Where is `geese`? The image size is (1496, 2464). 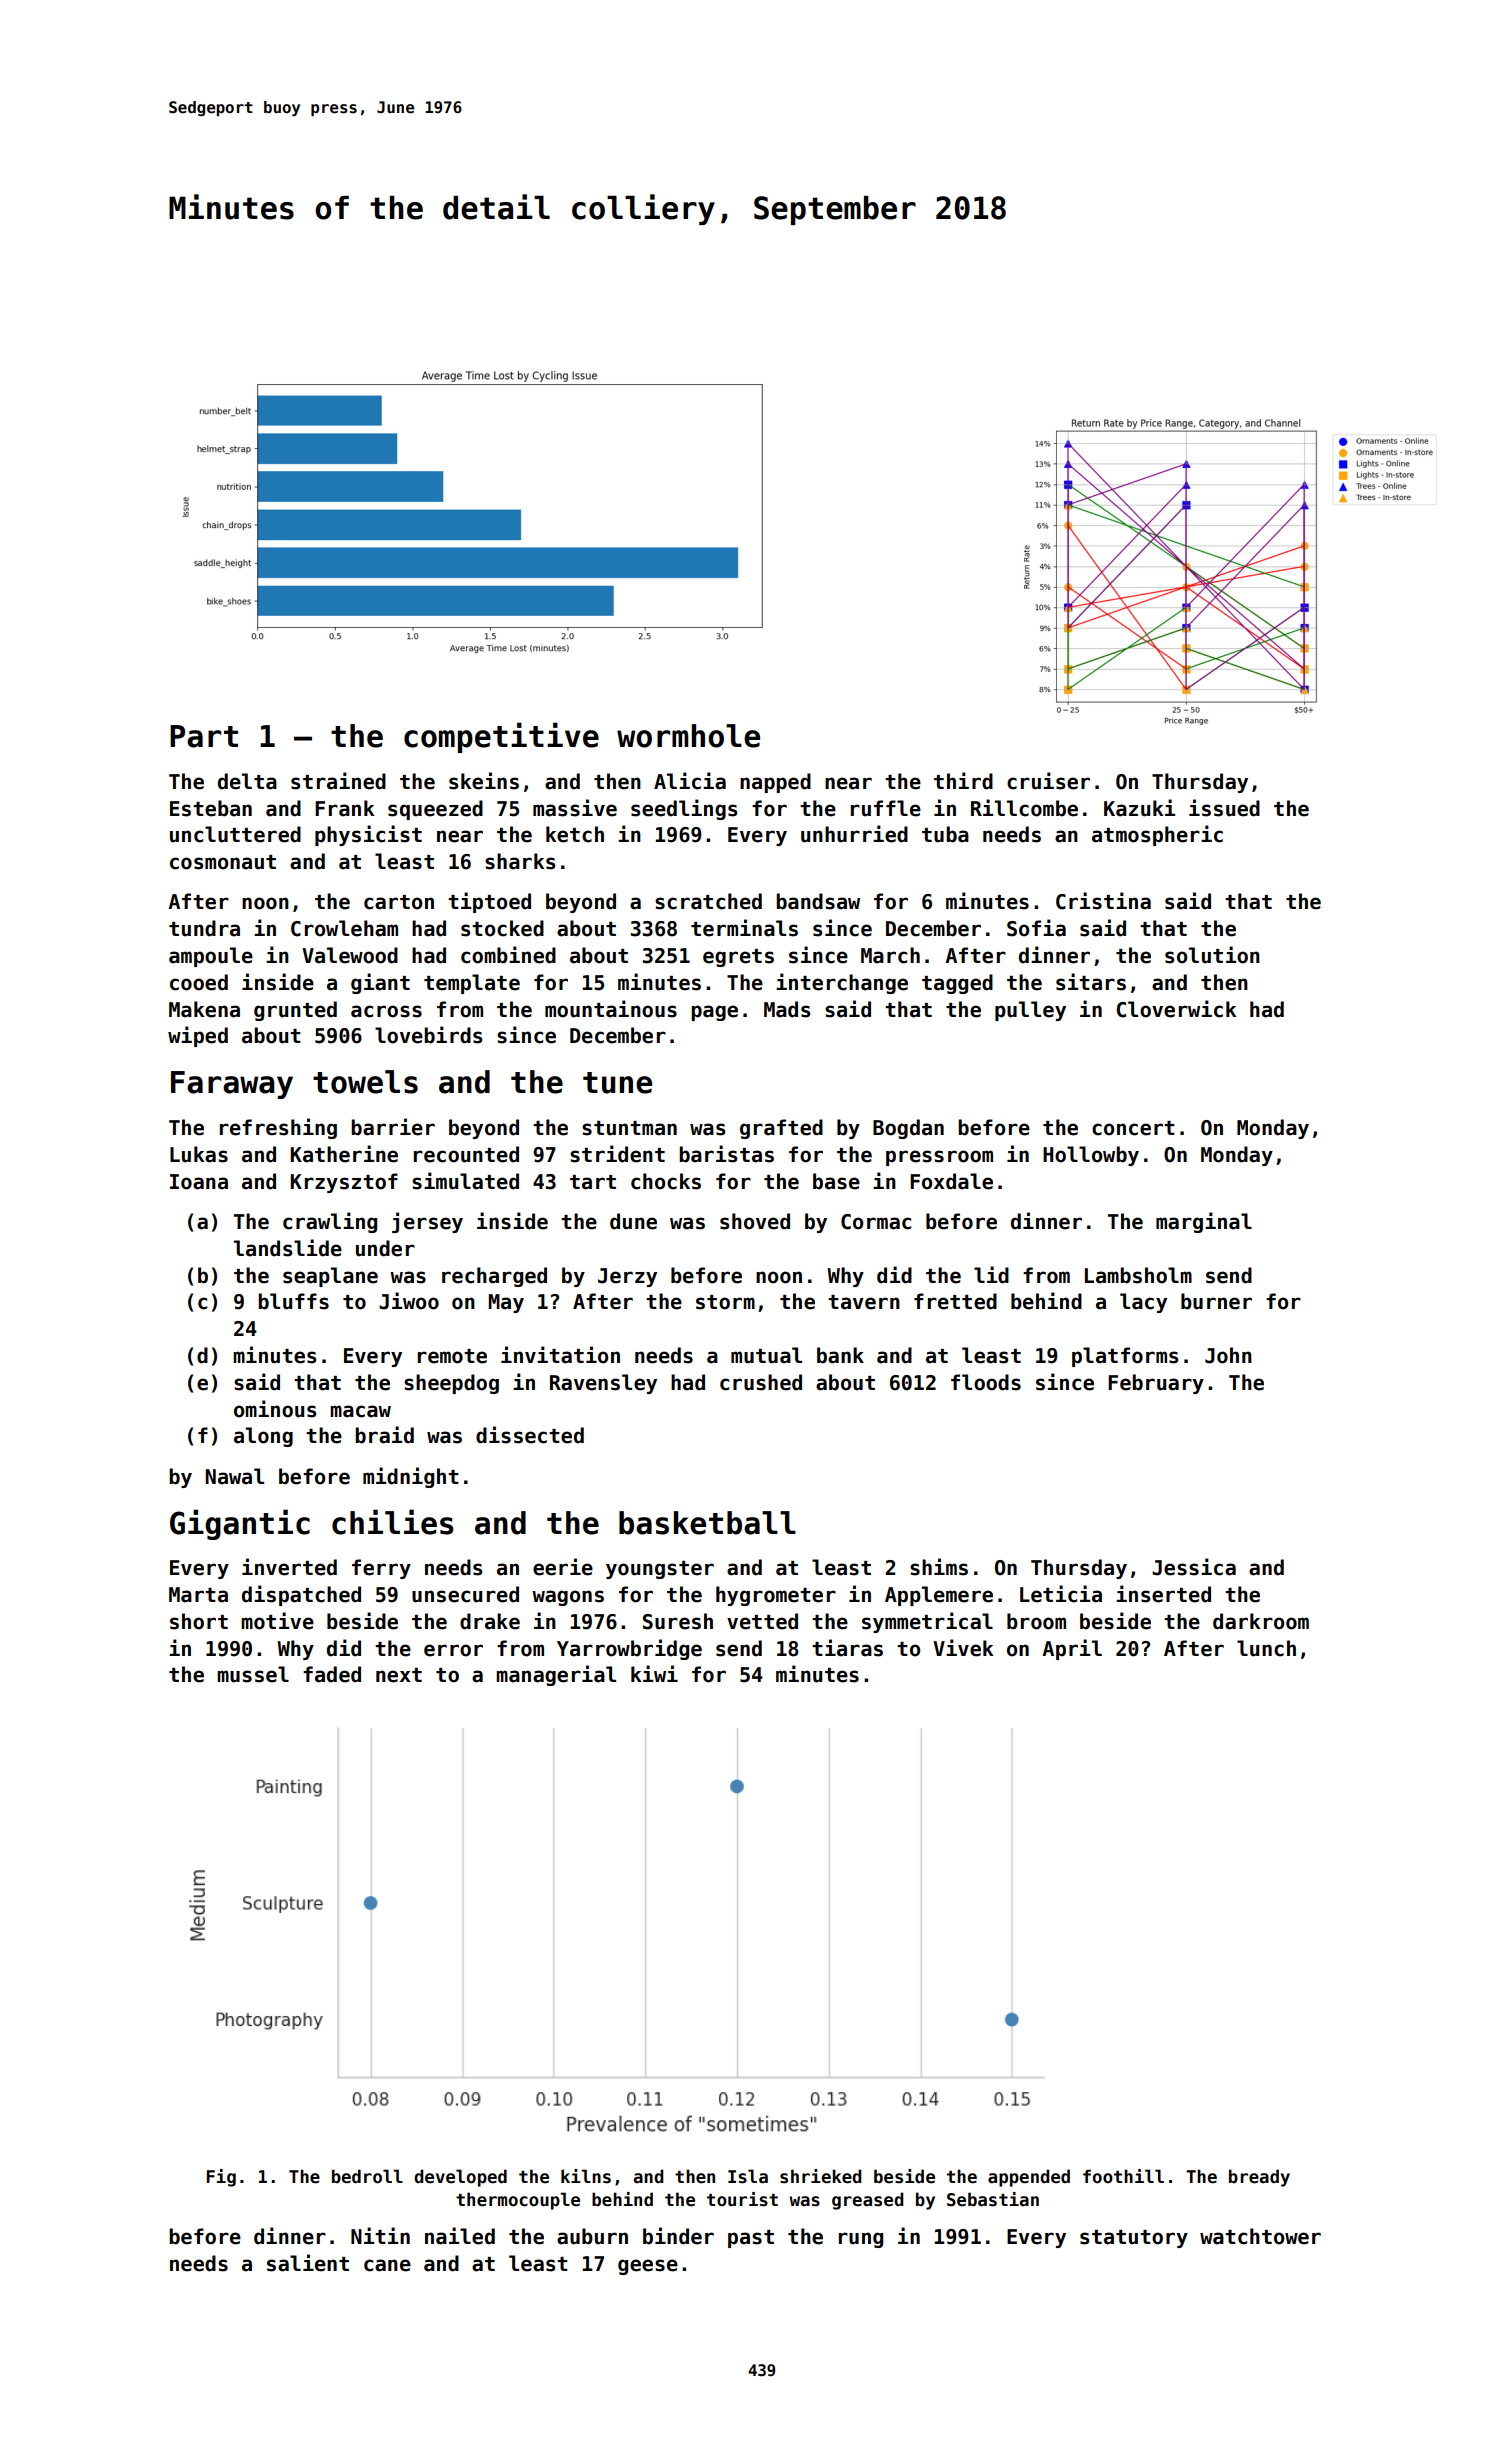 geese is located at coordinates (648, 2267).
